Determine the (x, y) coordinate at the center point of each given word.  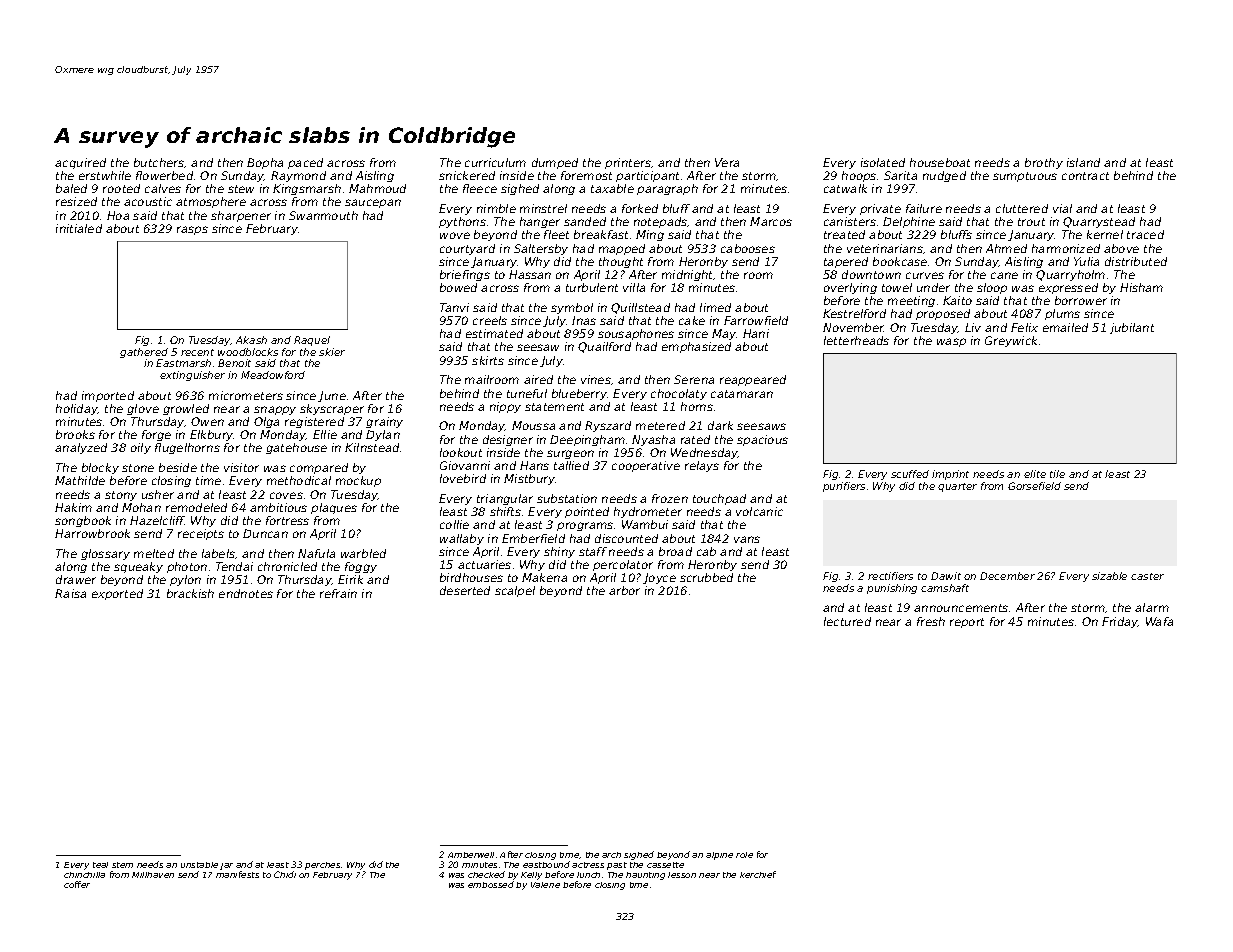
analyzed (81, 448)
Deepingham (587, 440)
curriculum (495, 162)
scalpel (515, 591)
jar (226, 866)
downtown (871, 274)
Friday (1120, 622)
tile (1057, 474)
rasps (192, 230)
